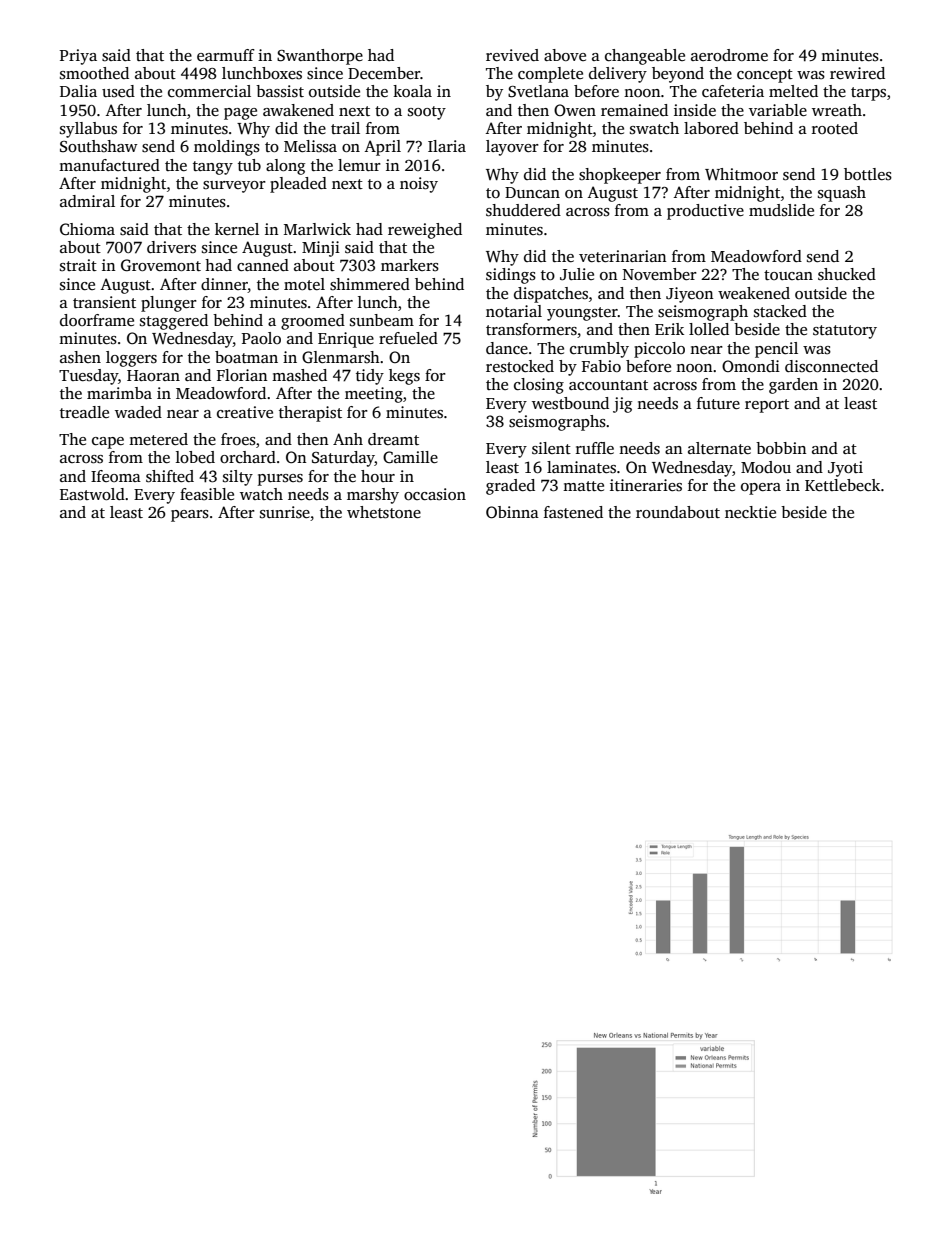 Image resolution: width=952 pixels, height=1233 pixels. What do you see at coordinates (87, 201) in the screenshot?
I see `admiral` at bounding box center [87, 201].
